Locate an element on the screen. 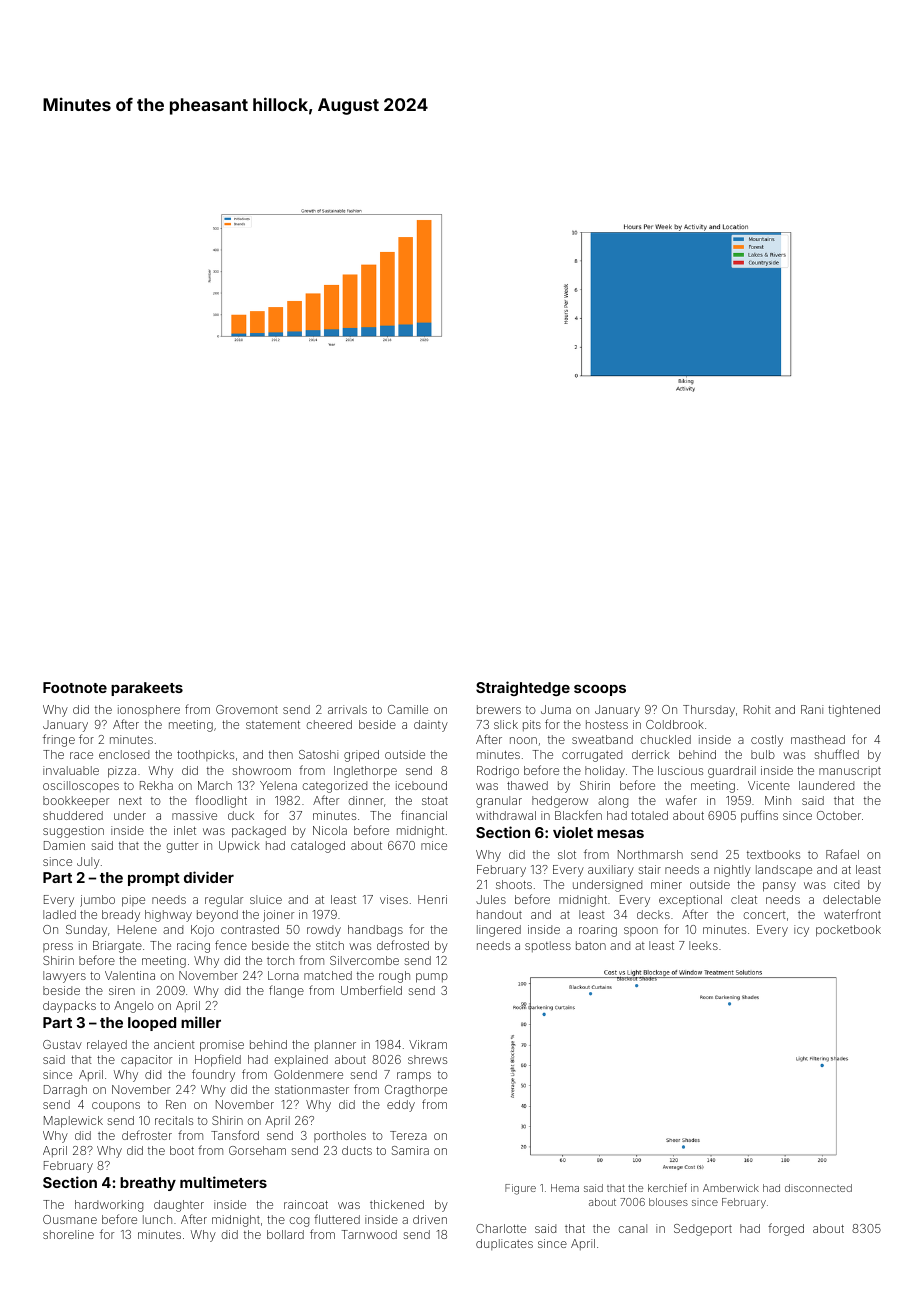  Rani is located at coordinates (812, 709).
